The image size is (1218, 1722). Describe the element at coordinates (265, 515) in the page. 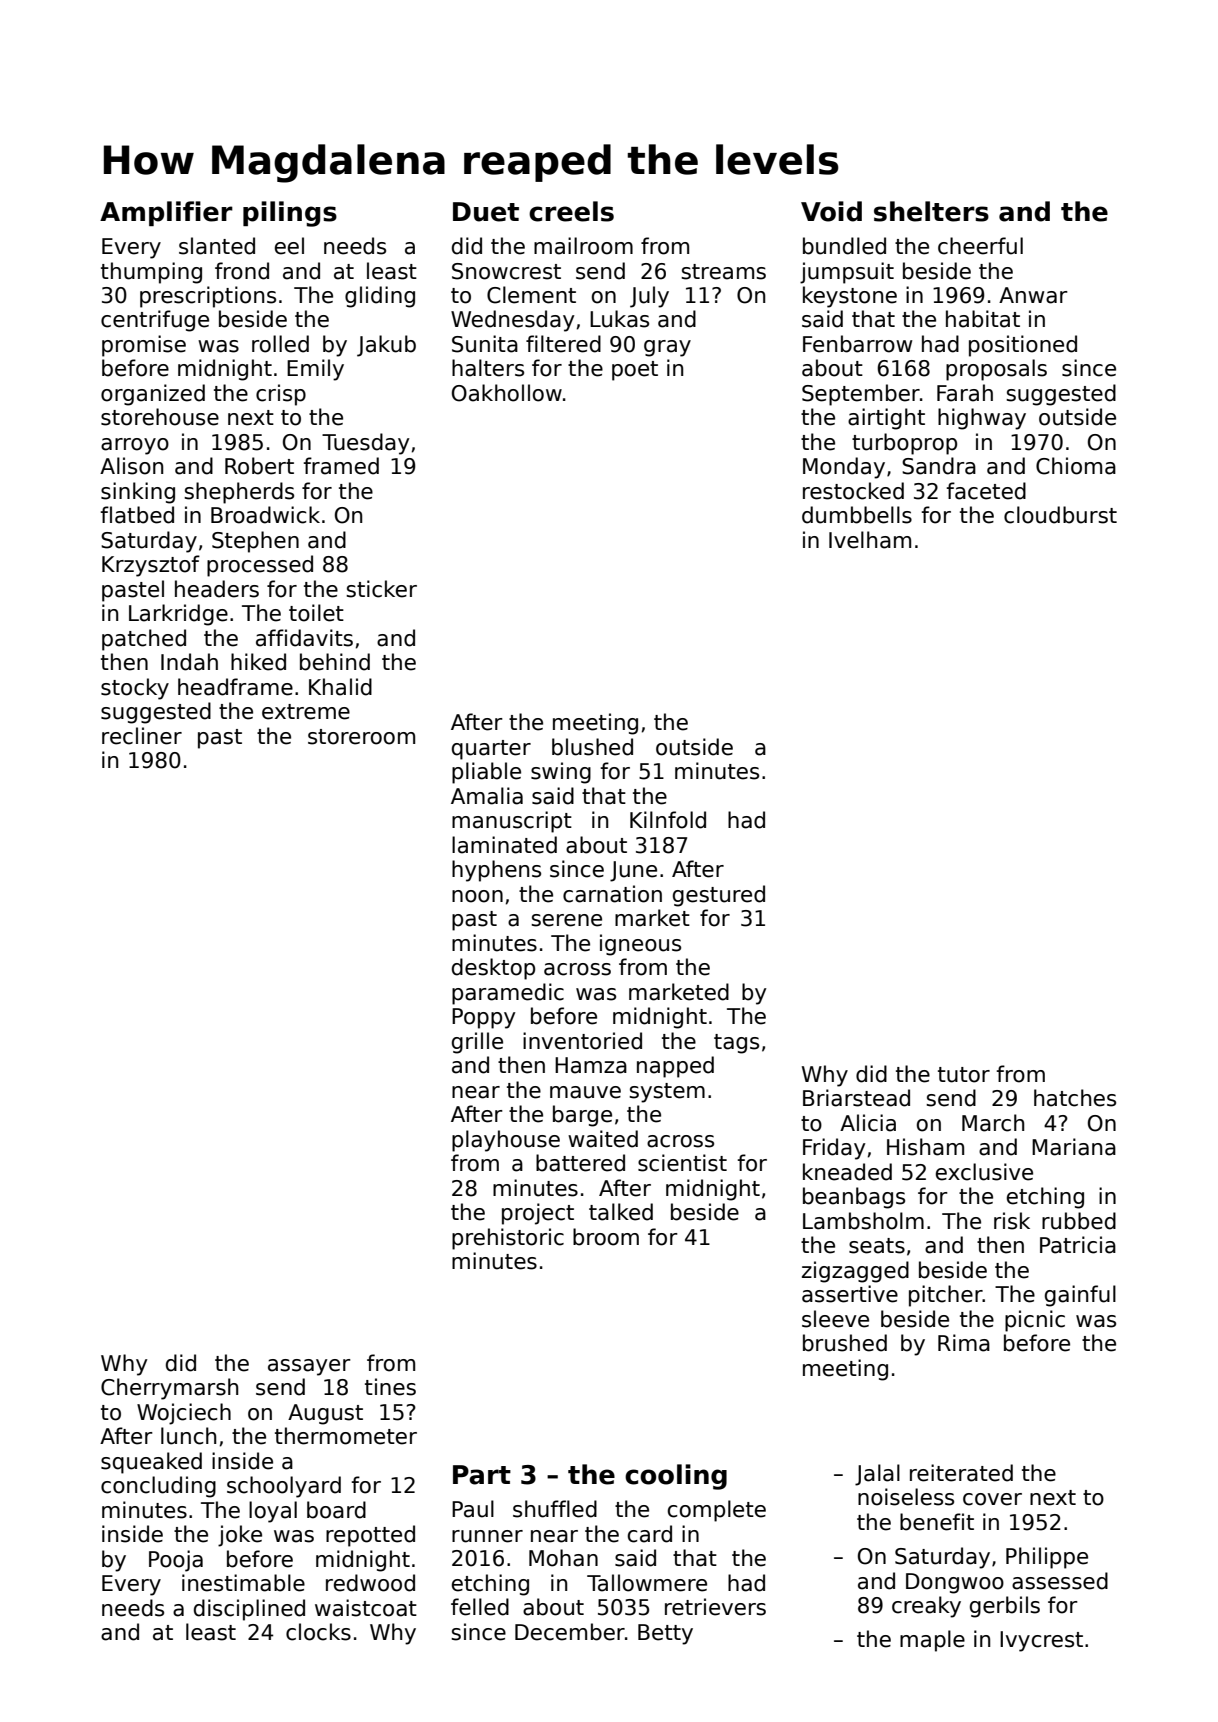

I see `Broadwick` at that location.
